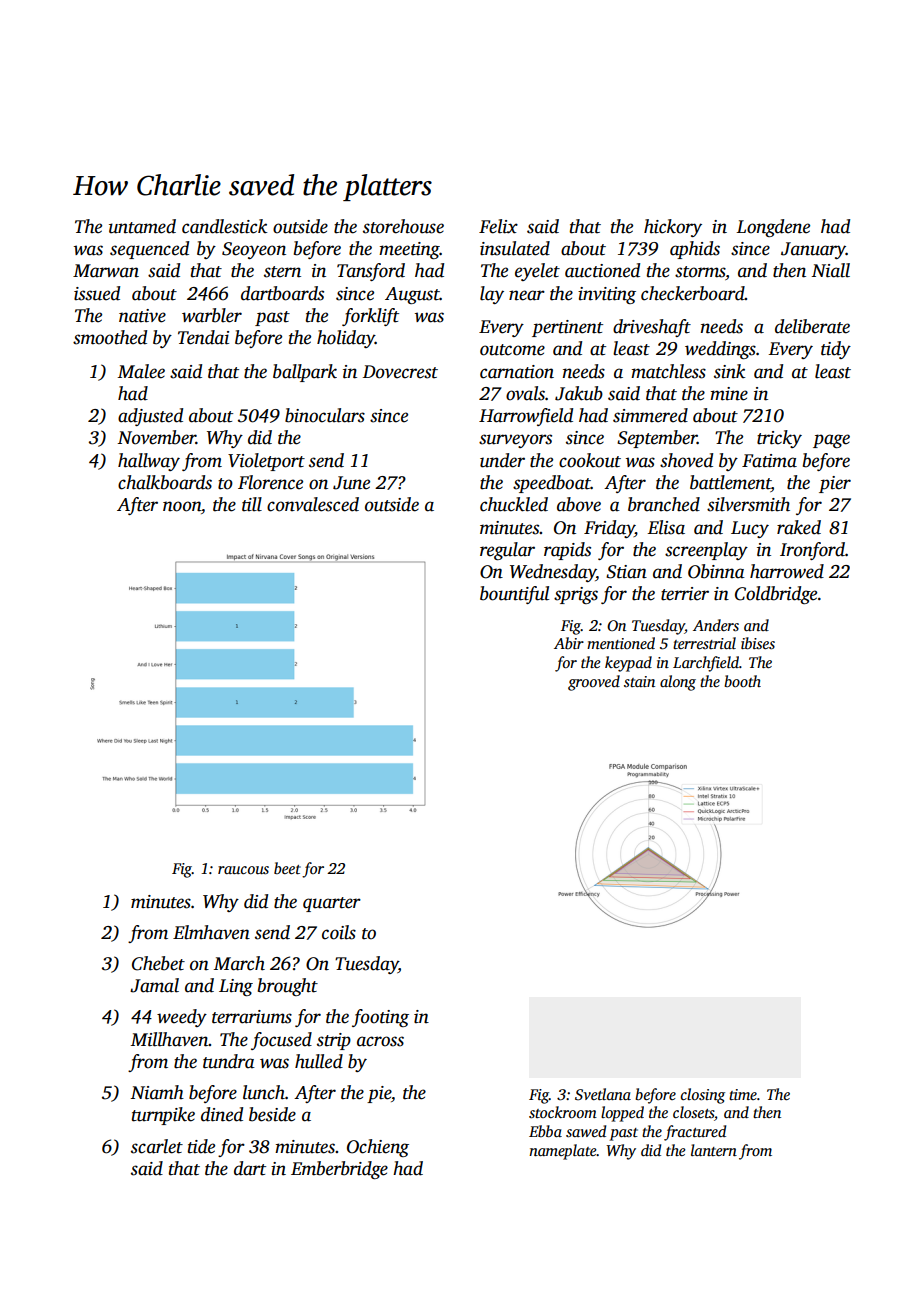 The image size is (924, 1311). I want to click on Niamh, so click(157, 1092).
